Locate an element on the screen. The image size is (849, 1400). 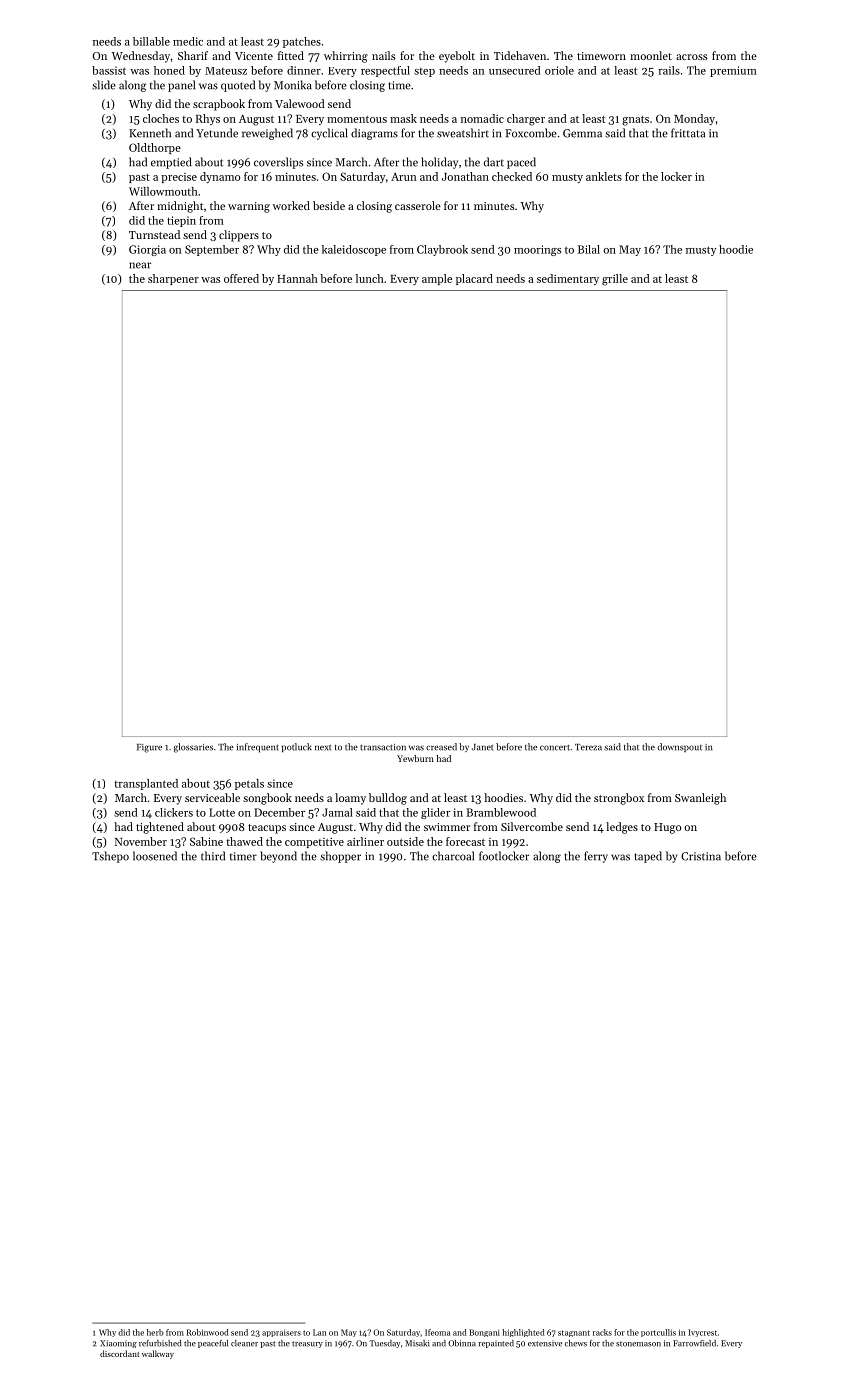
highlighted is located at coordinates (523, 1333).
